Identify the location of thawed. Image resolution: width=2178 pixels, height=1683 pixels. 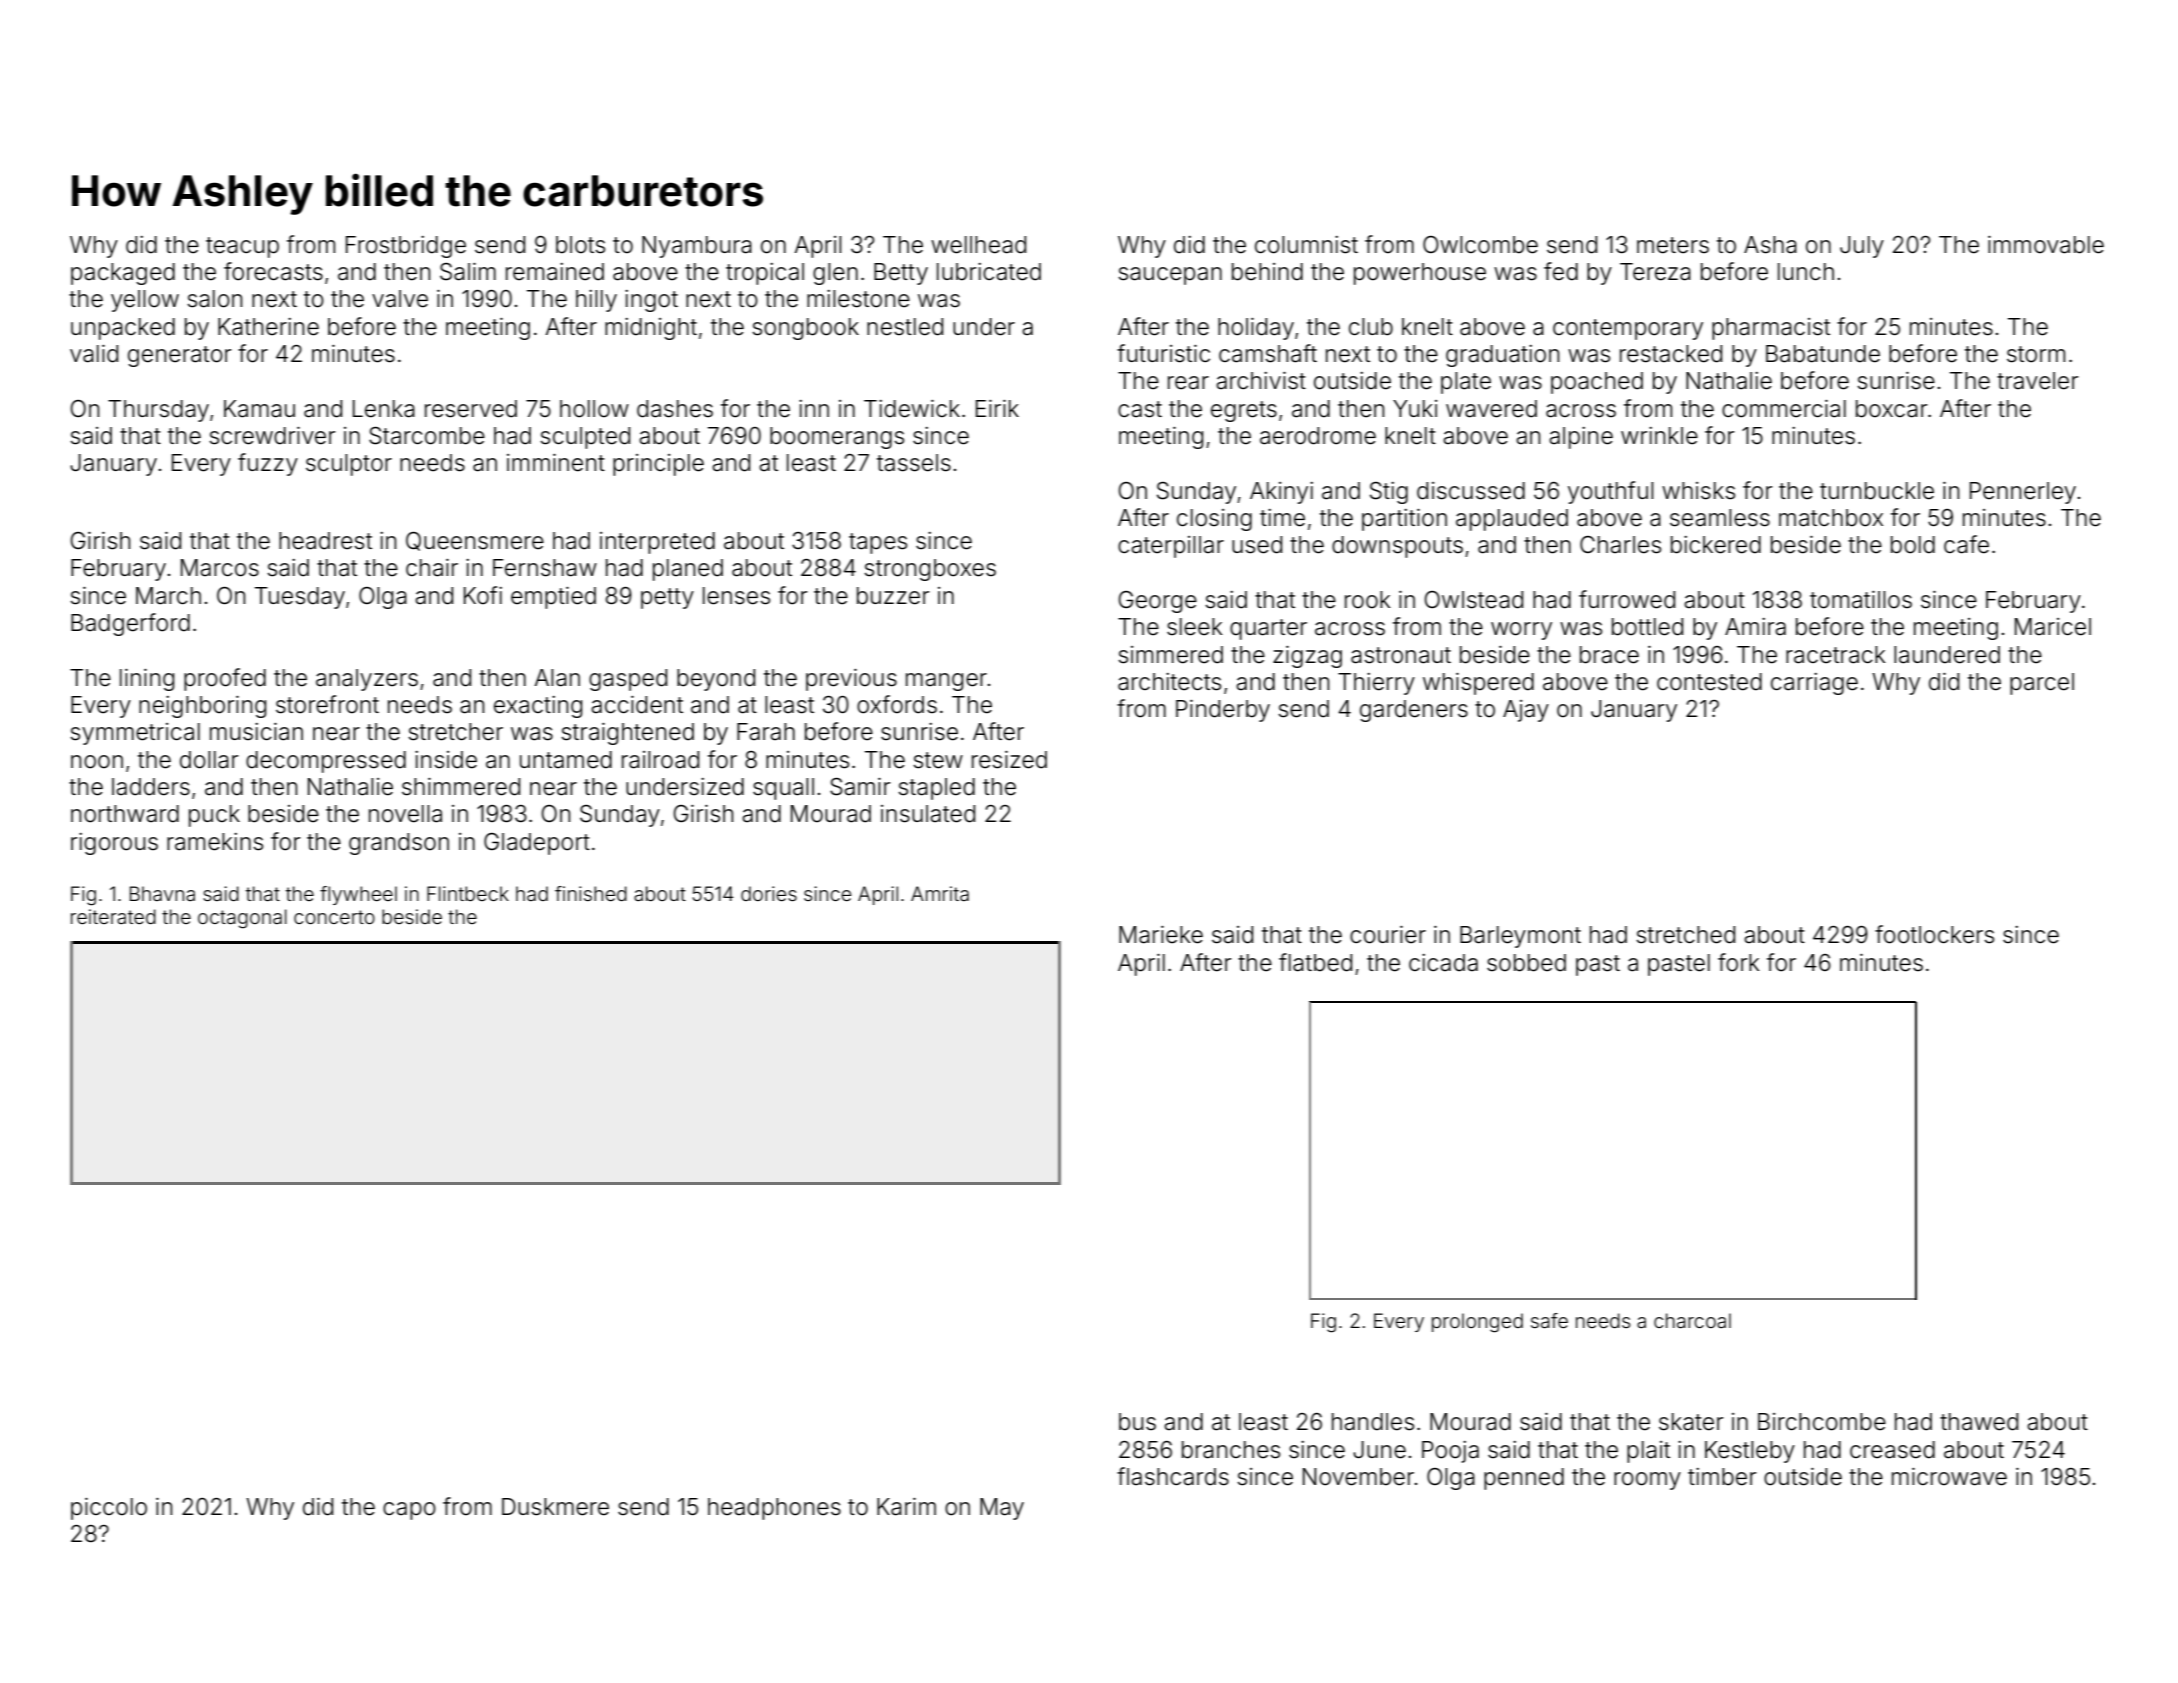
(1979, 1422).
